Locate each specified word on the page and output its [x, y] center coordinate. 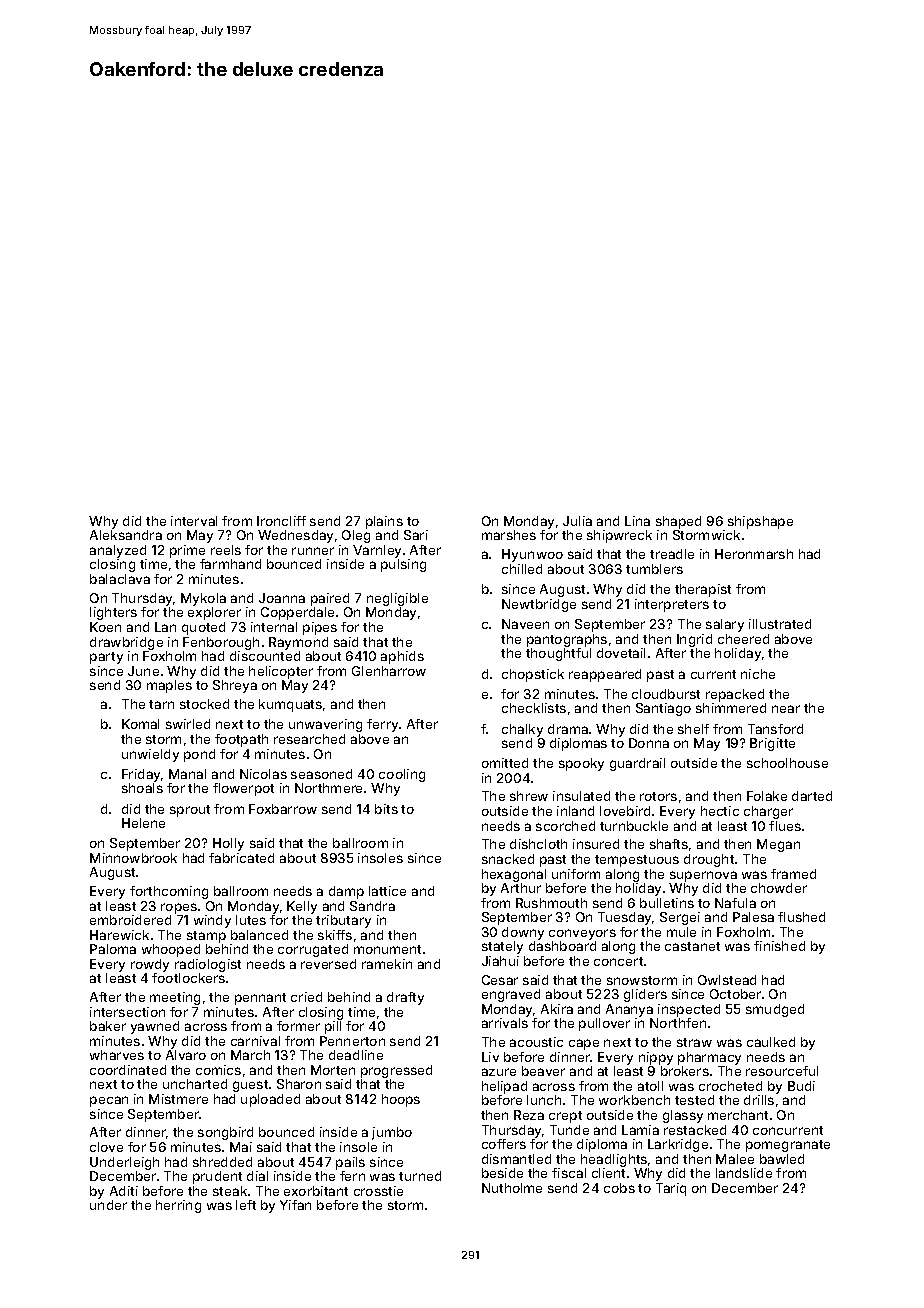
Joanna [282, 598]
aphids [402, 657]
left [246, 1205]
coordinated [128, 1070]
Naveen [525, 624]
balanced [259, 935]
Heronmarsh [754, 554]
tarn [161, 704]
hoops [401, 1100]
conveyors [582, 934]
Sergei [680, 918]
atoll [650, 1086]
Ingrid [694, 640]
